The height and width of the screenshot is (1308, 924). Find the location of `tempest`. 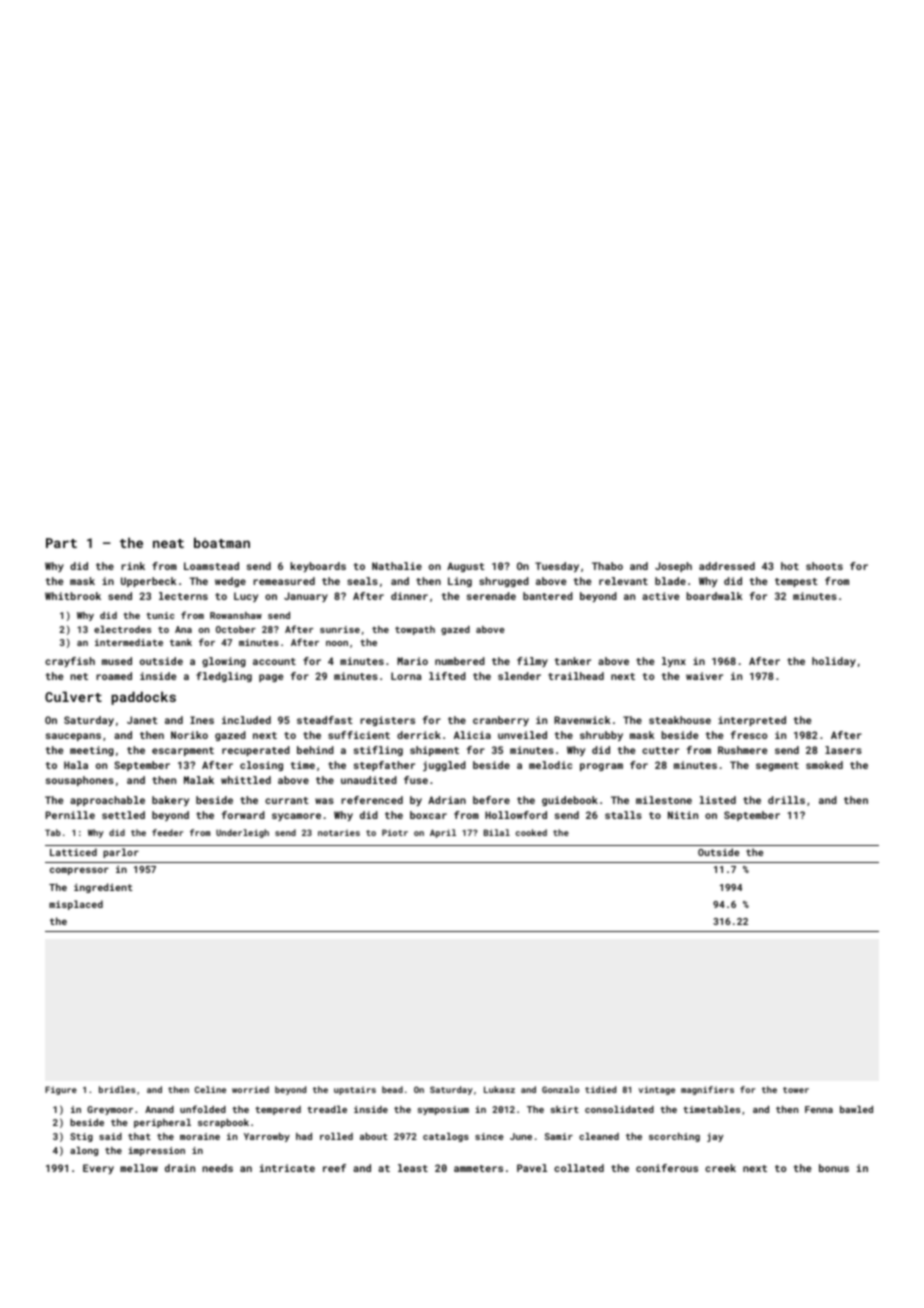

tempest is located at coordinates (796, 582).
